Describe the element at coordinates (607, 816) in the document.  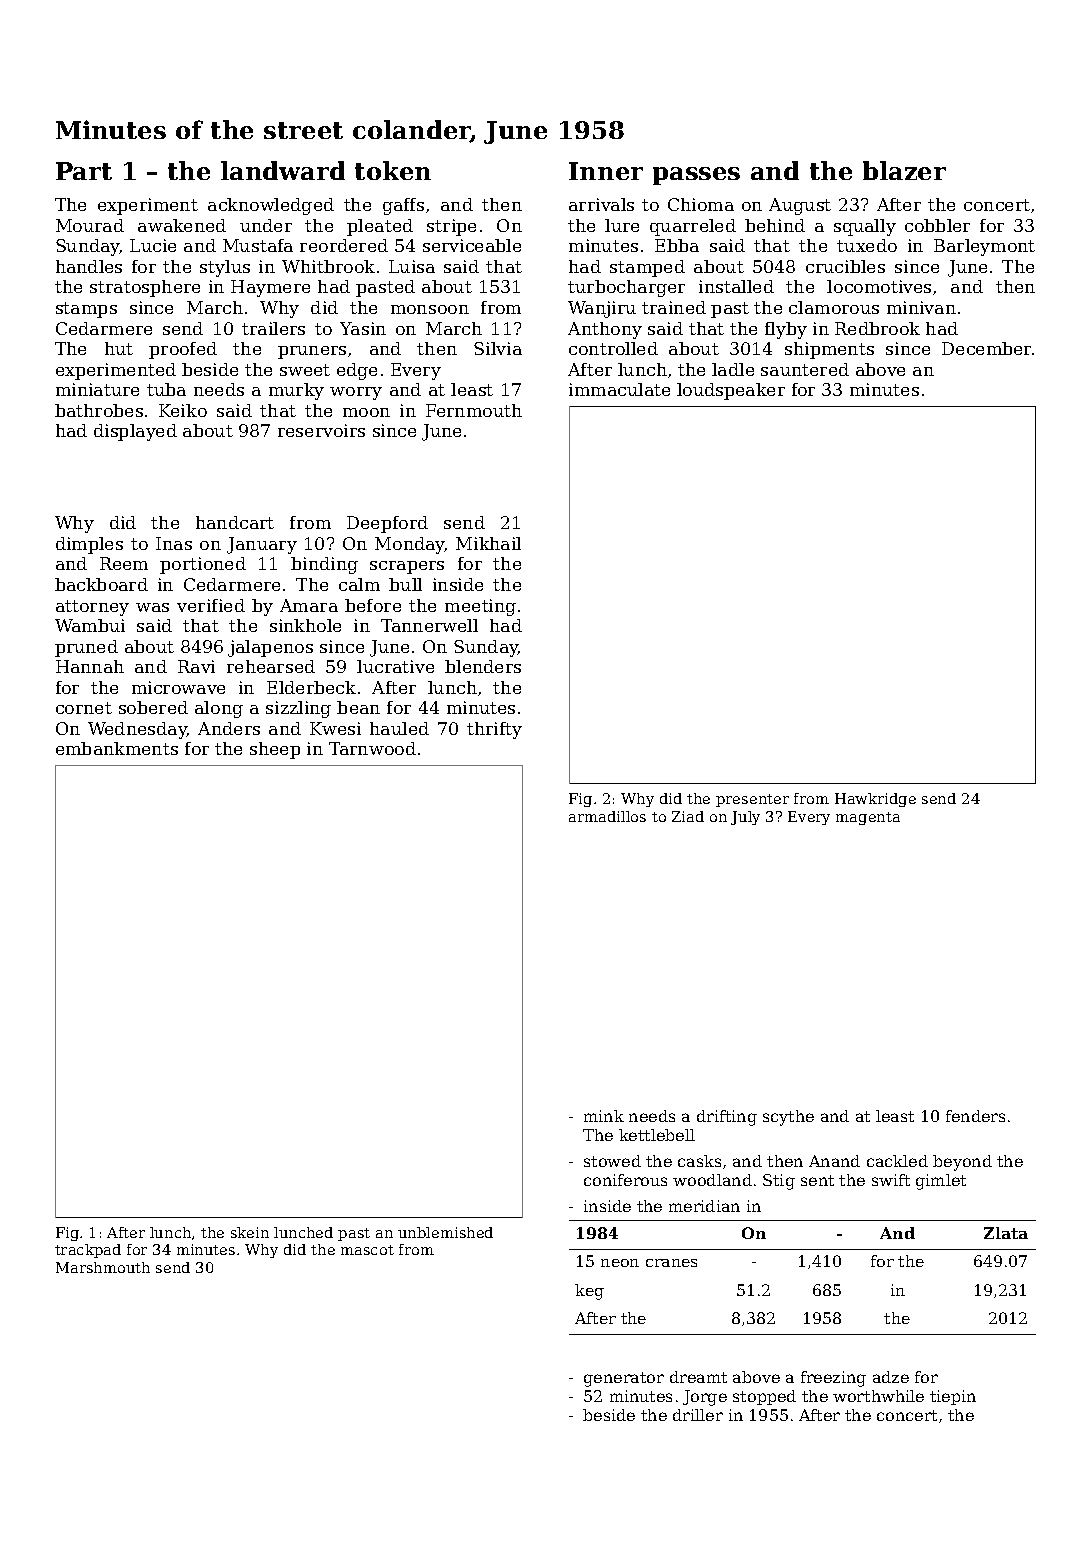
I see `armadillos` at that location.
